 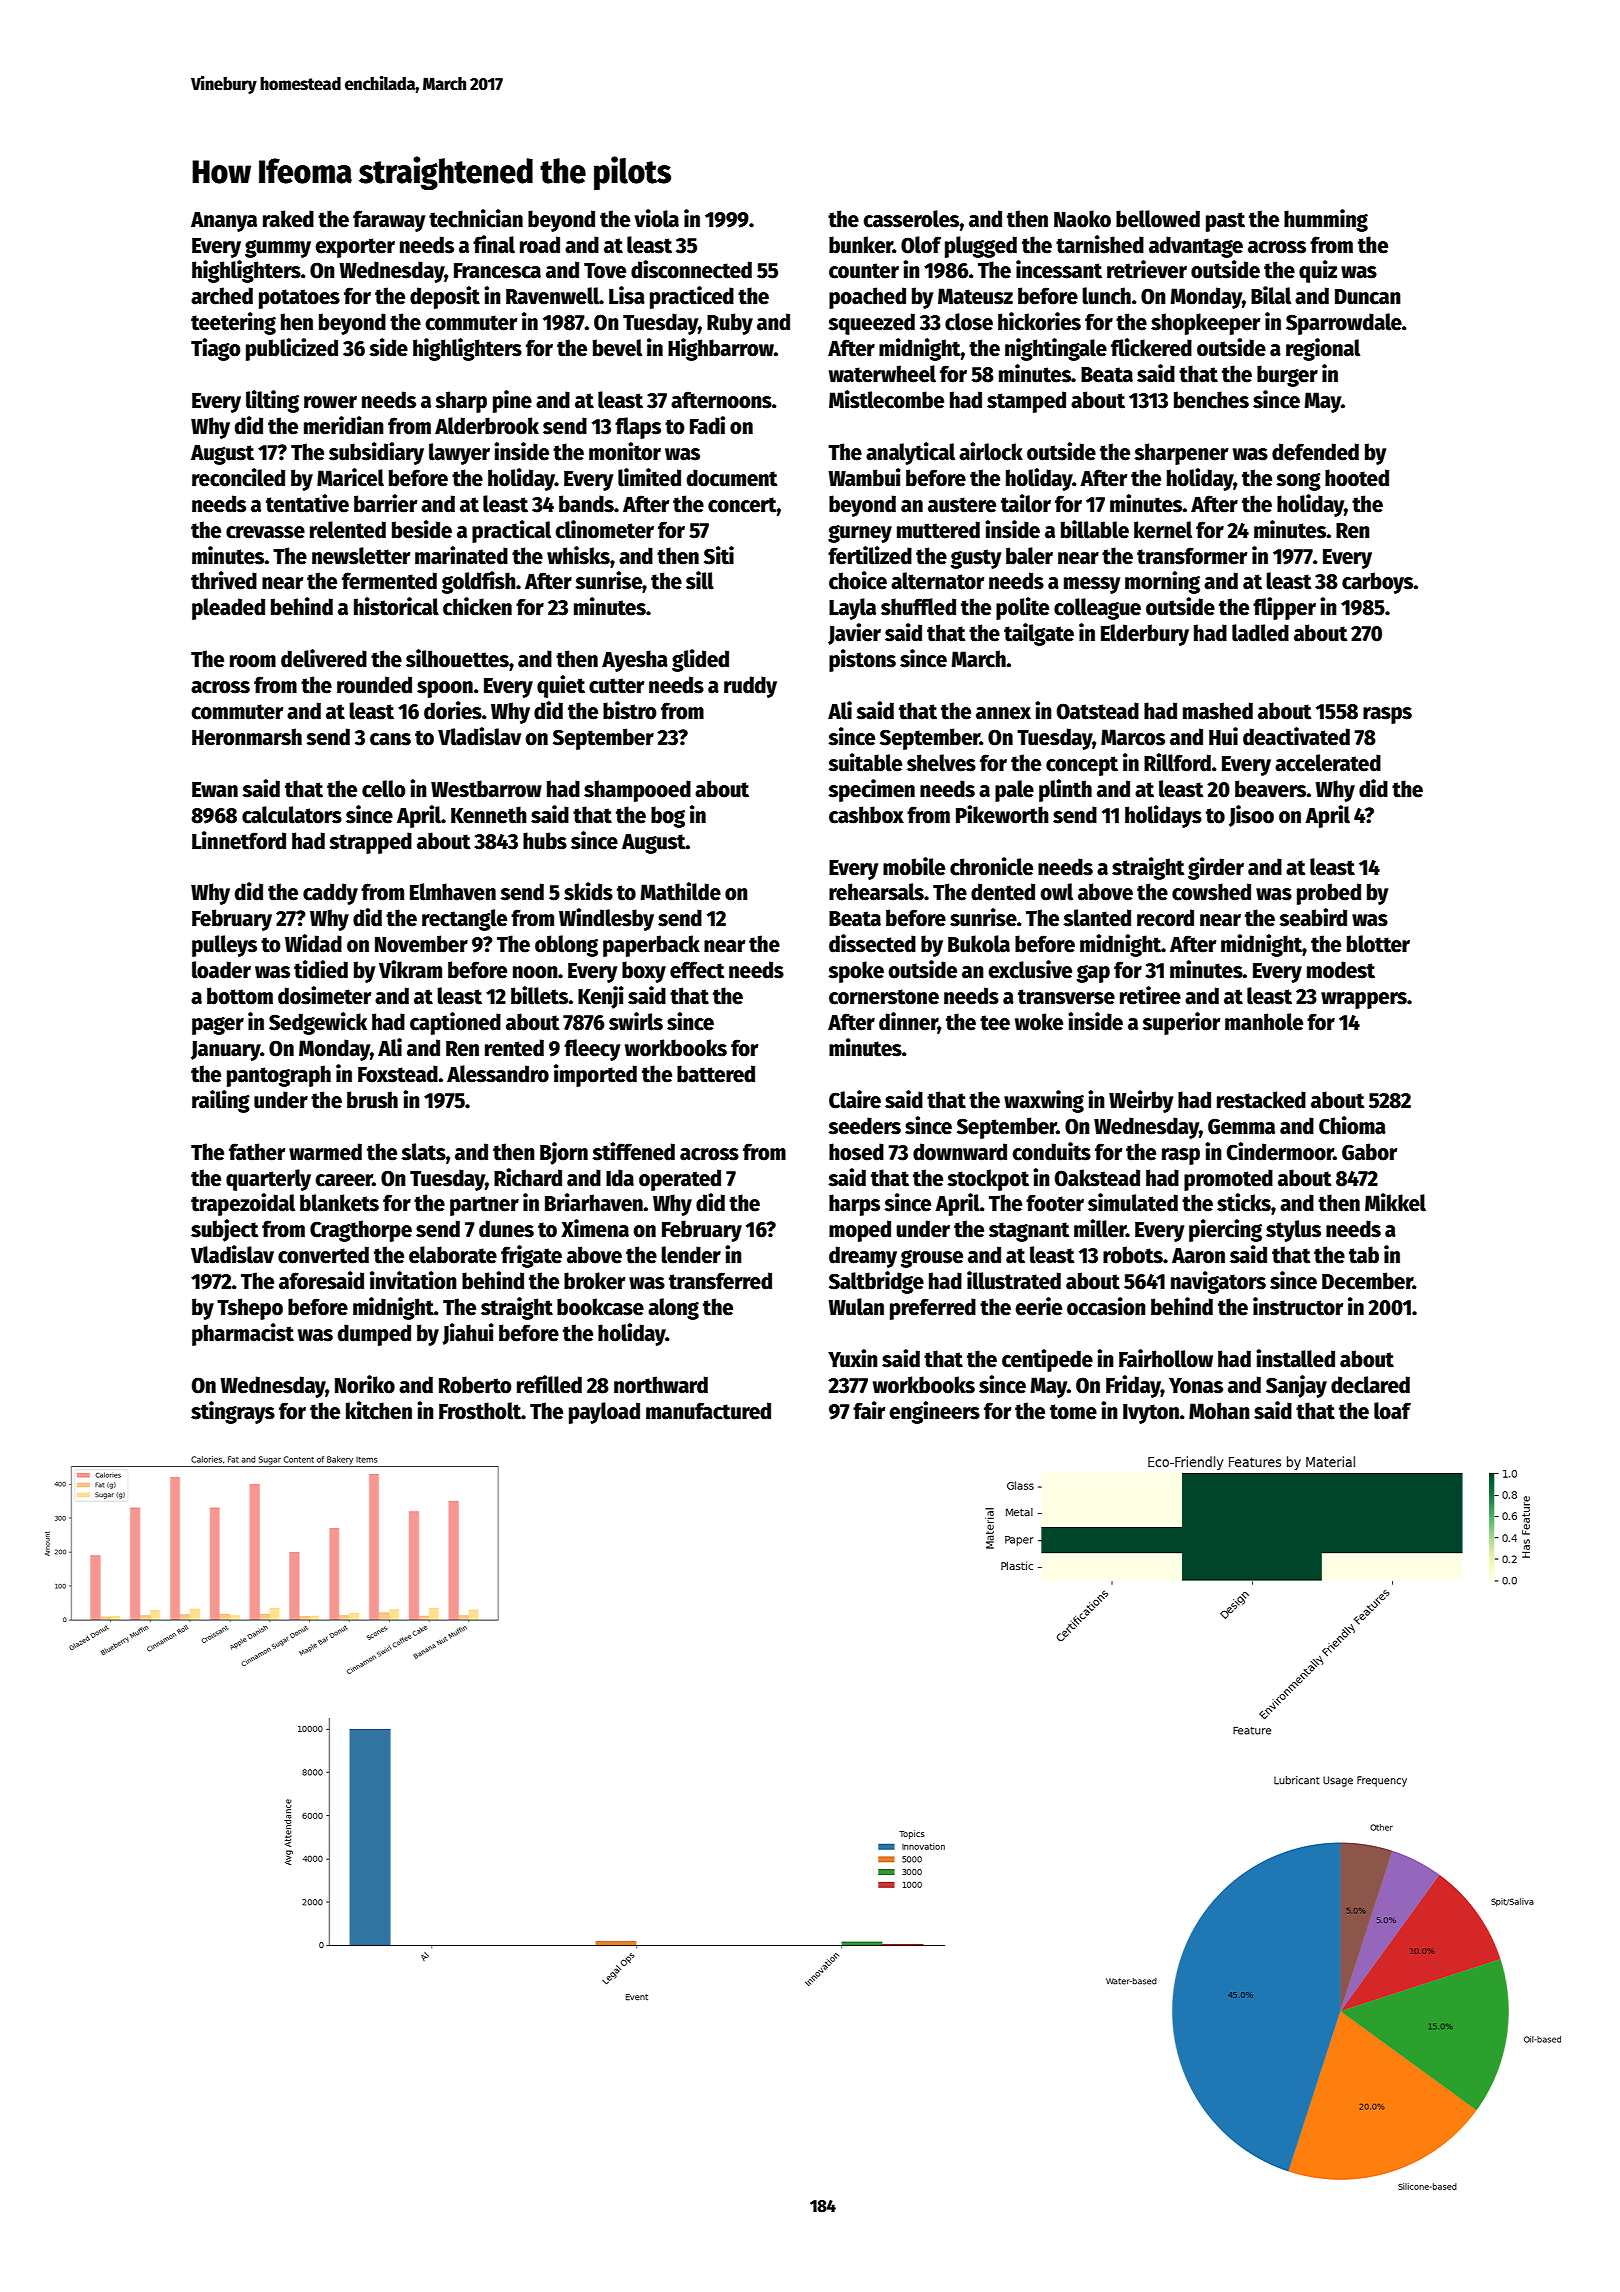 What do you see at coordinates (981, 247) in the page?
I see `plugged` at bounding box center [981, 247].
